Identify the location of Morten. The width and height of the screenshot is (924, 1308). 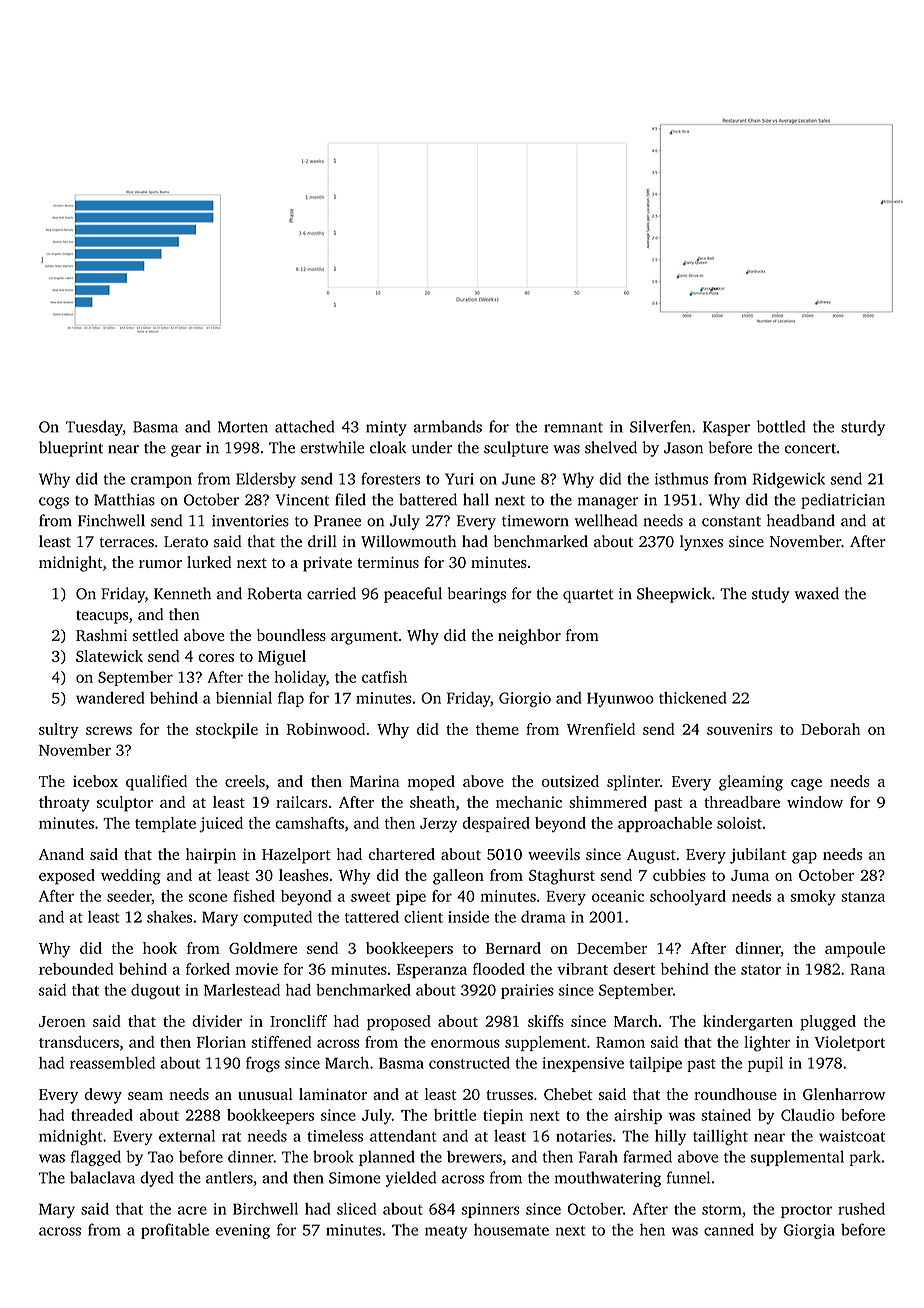
(243, 427).
